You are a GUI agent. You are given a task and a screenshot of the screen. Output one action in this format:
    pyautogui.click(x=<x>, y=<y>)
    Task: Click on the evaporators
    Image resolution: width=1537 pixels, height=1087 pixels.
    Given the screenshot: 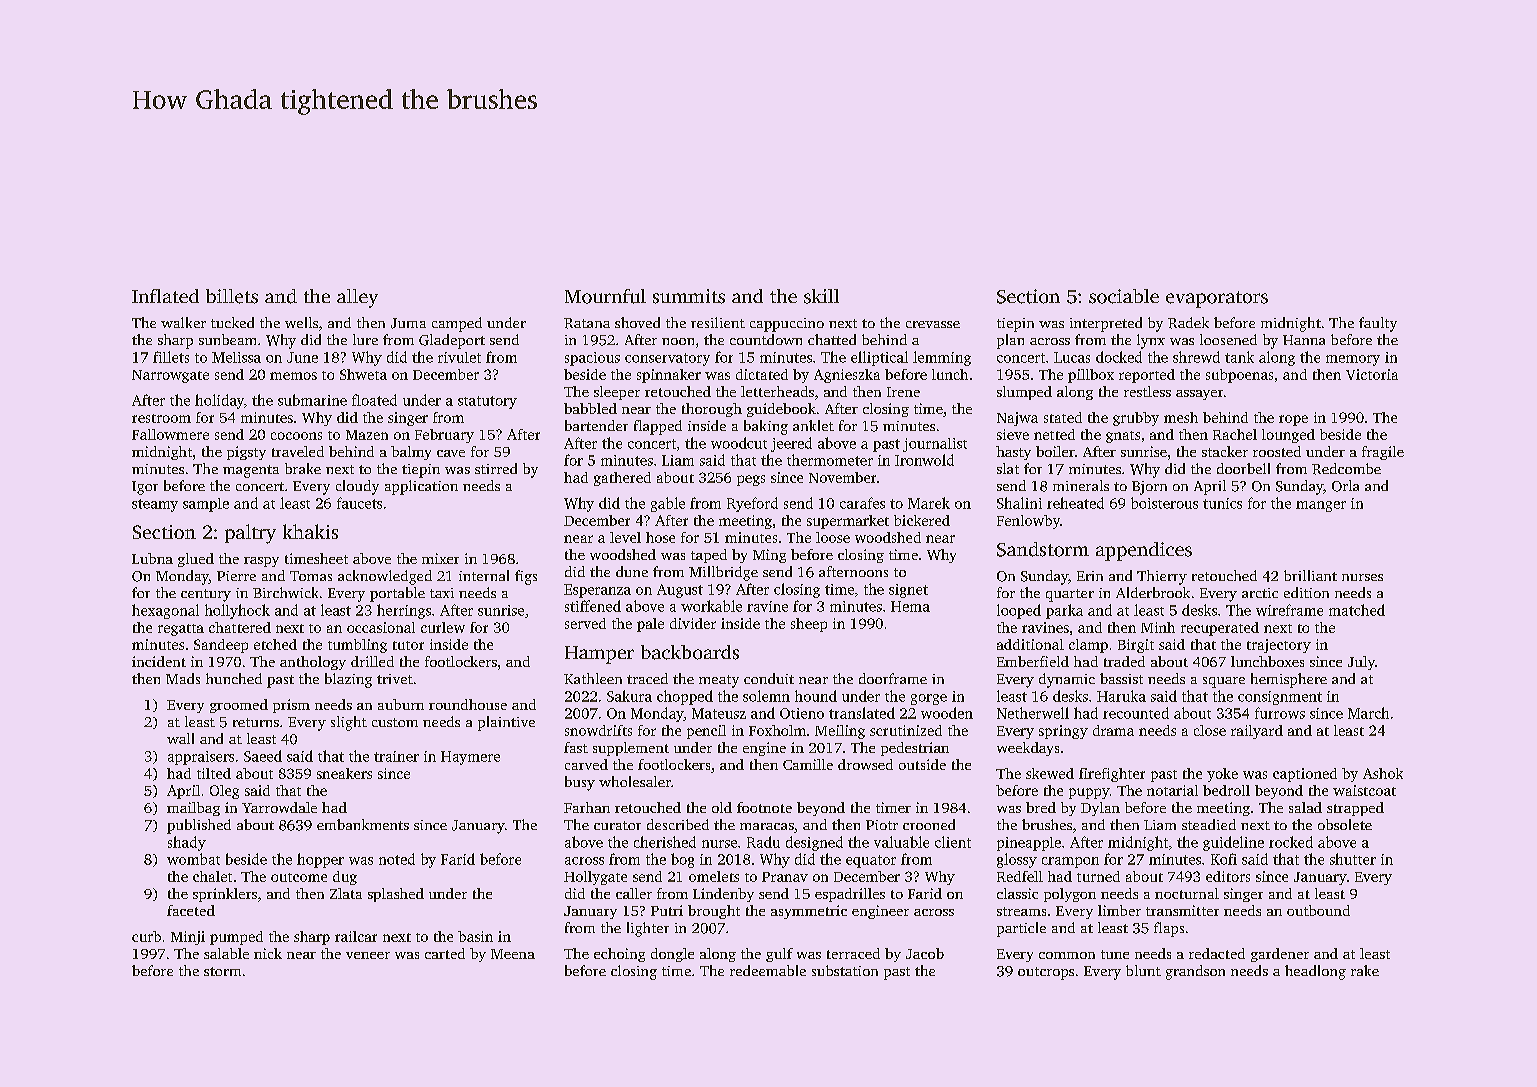 What is the action you would take?
    pyautogui.click(x=1217, y=299)
